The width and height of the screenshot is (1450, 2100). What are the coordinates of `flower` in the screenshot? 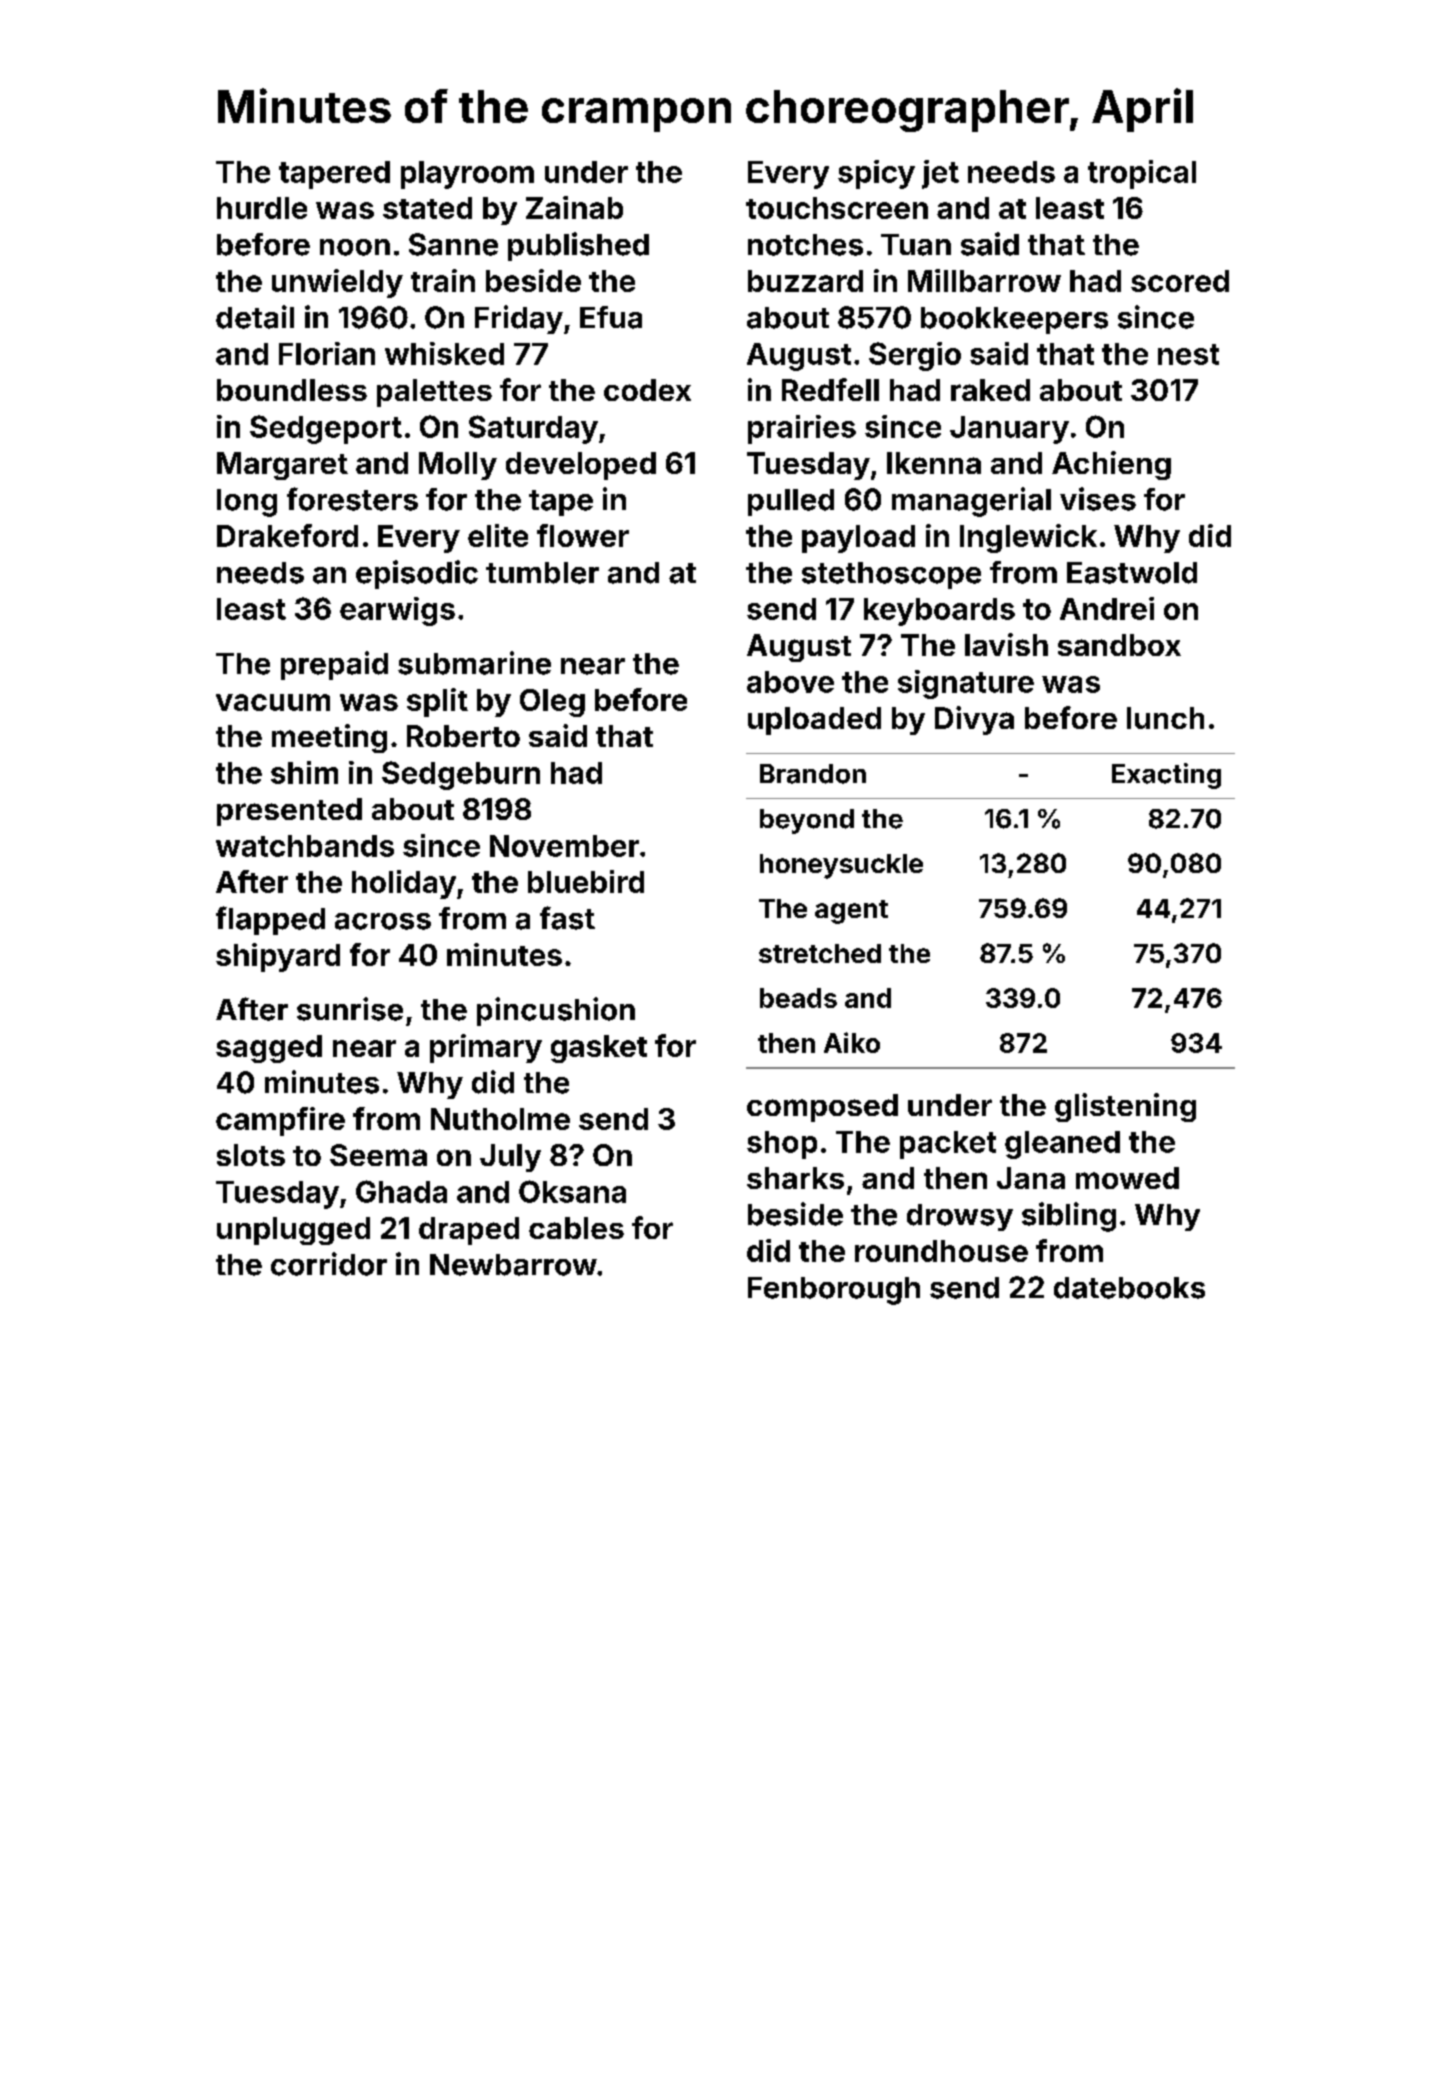 It's located at (583, 535).
